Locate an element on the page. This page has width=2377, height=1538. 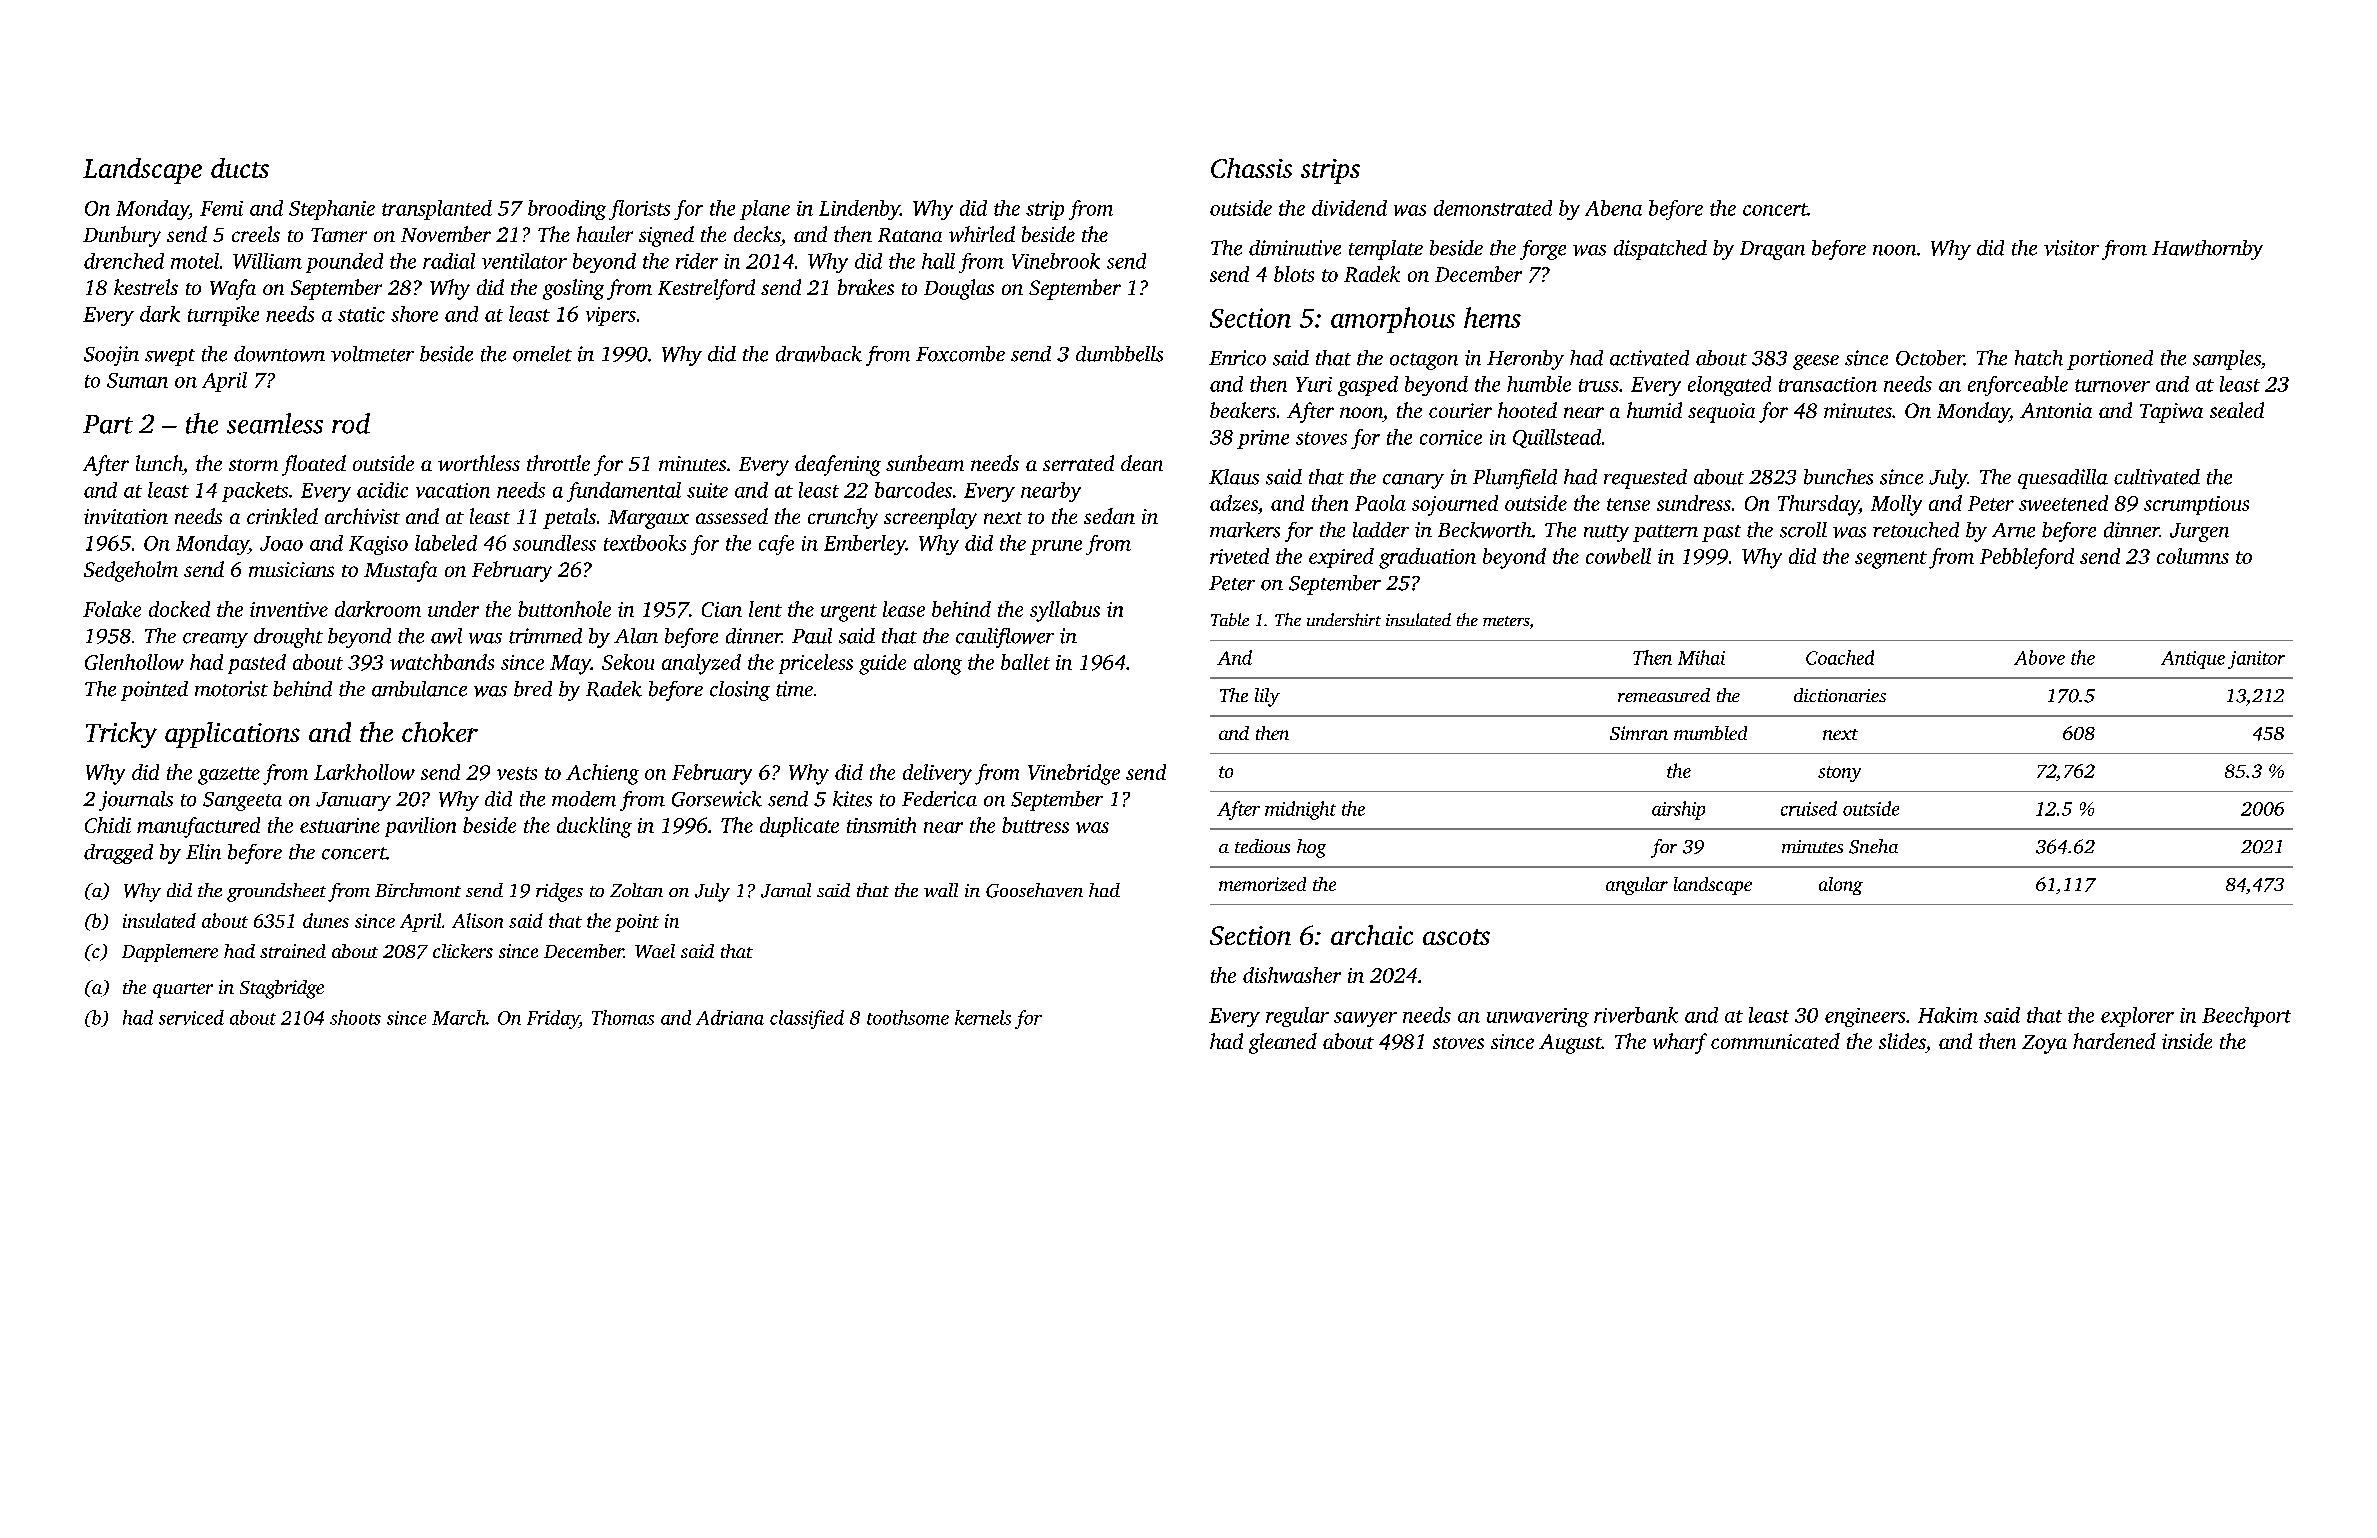
shoots is located at coordinates (355, 1017).
